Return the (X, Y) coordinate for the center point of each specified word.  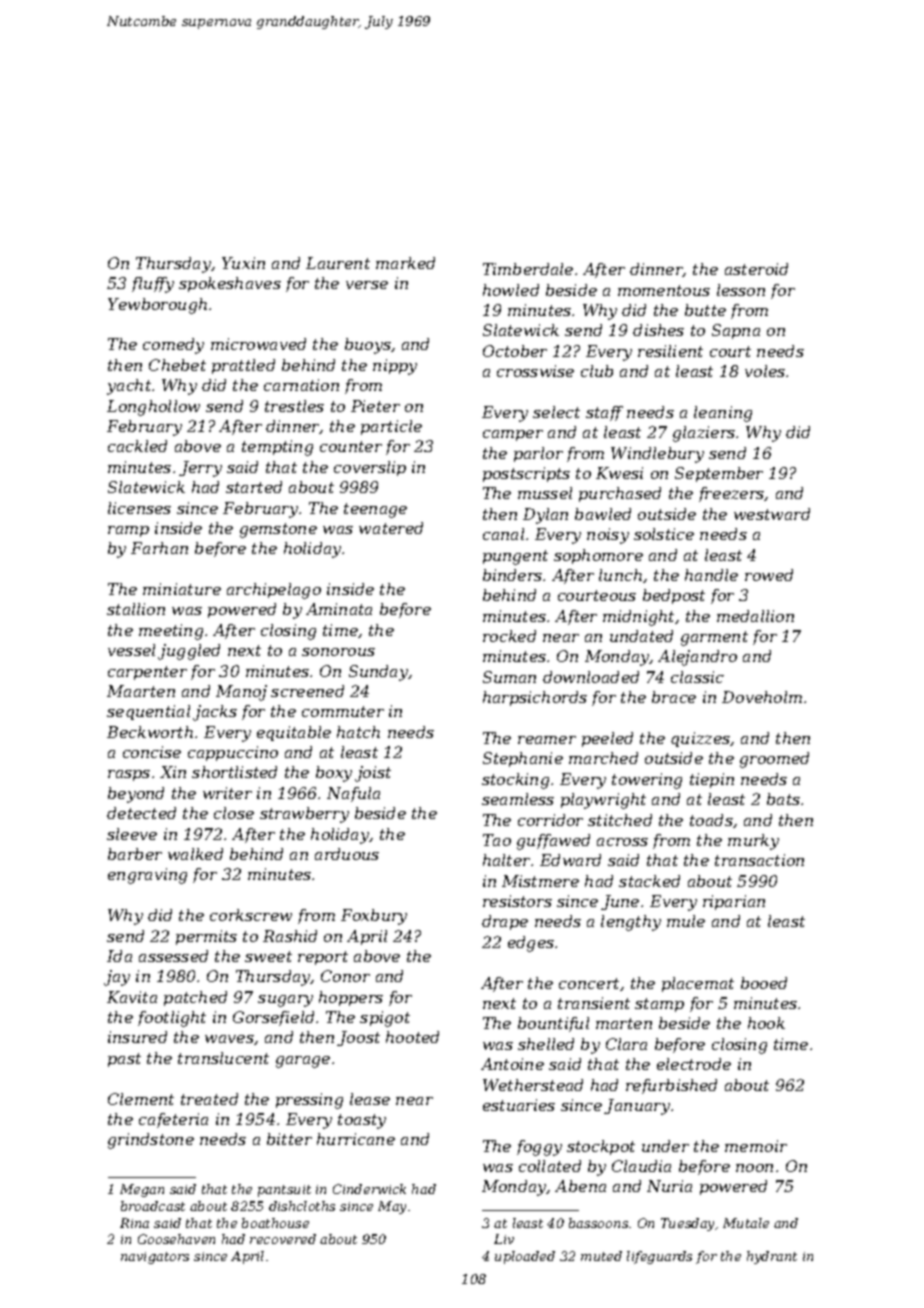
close (234, 813)
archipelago (274, 591)
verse (367, 285)
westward (772, 514)
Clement (141, 1099)
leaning (723, 414)
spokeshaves (230, 284)
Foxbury (374, 917)
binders (512, 575)
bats (783, 799)
